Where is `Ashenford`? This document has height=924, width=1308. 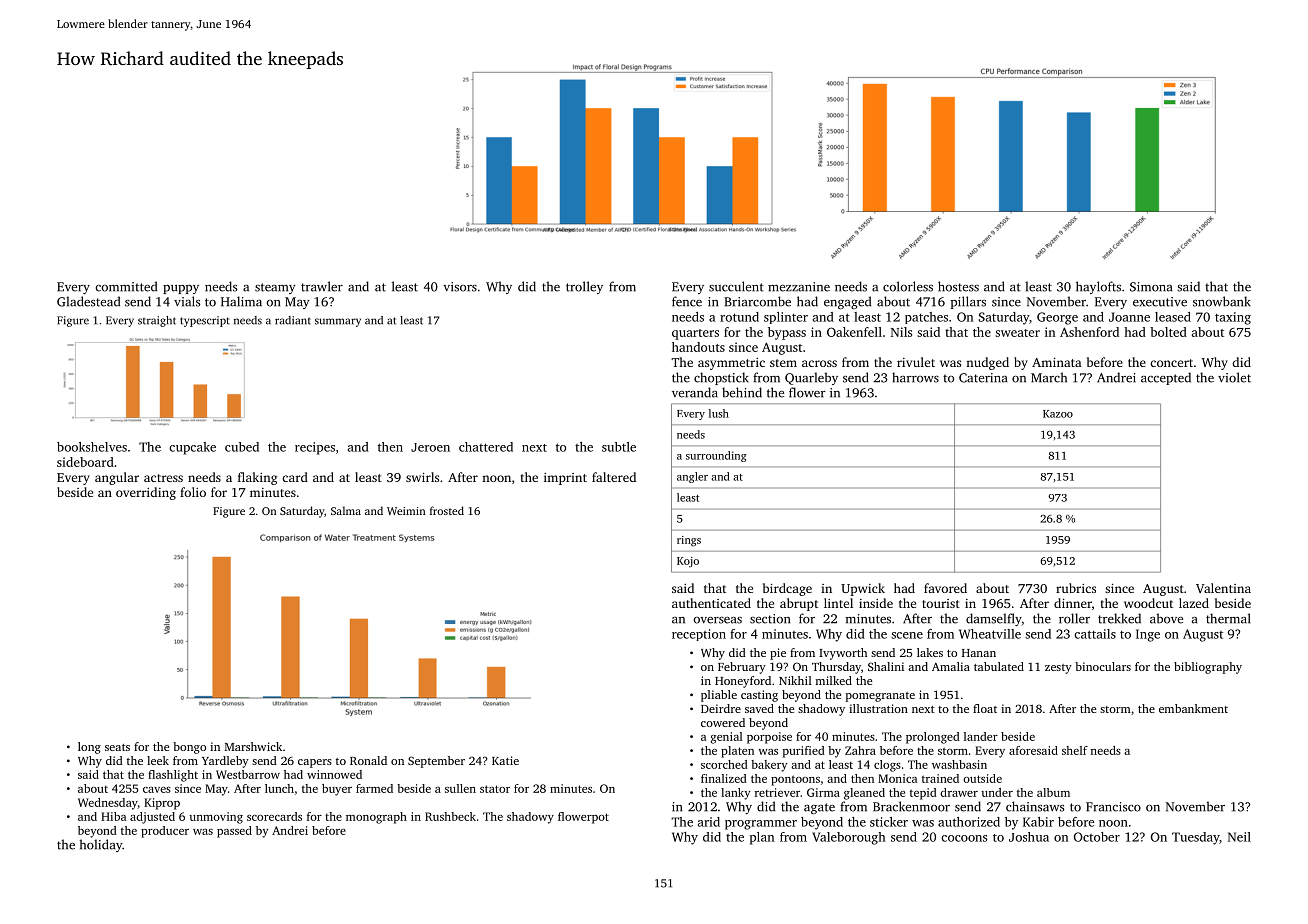 Ashenford is located at coordinates (1089, 332).
